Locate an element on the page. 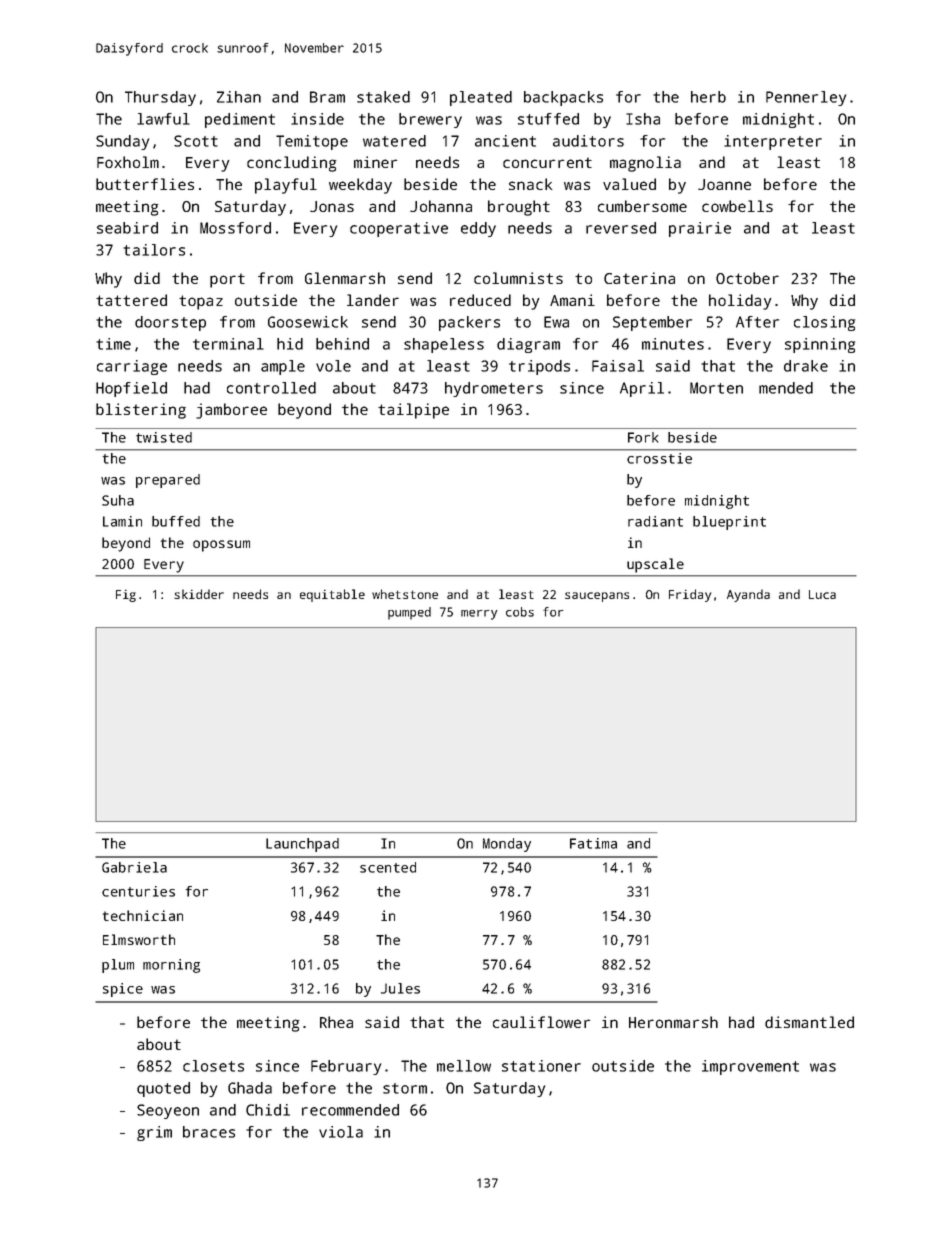 This document has width=952, height=1233. dismantled is located at coordinates (809, 1022).
